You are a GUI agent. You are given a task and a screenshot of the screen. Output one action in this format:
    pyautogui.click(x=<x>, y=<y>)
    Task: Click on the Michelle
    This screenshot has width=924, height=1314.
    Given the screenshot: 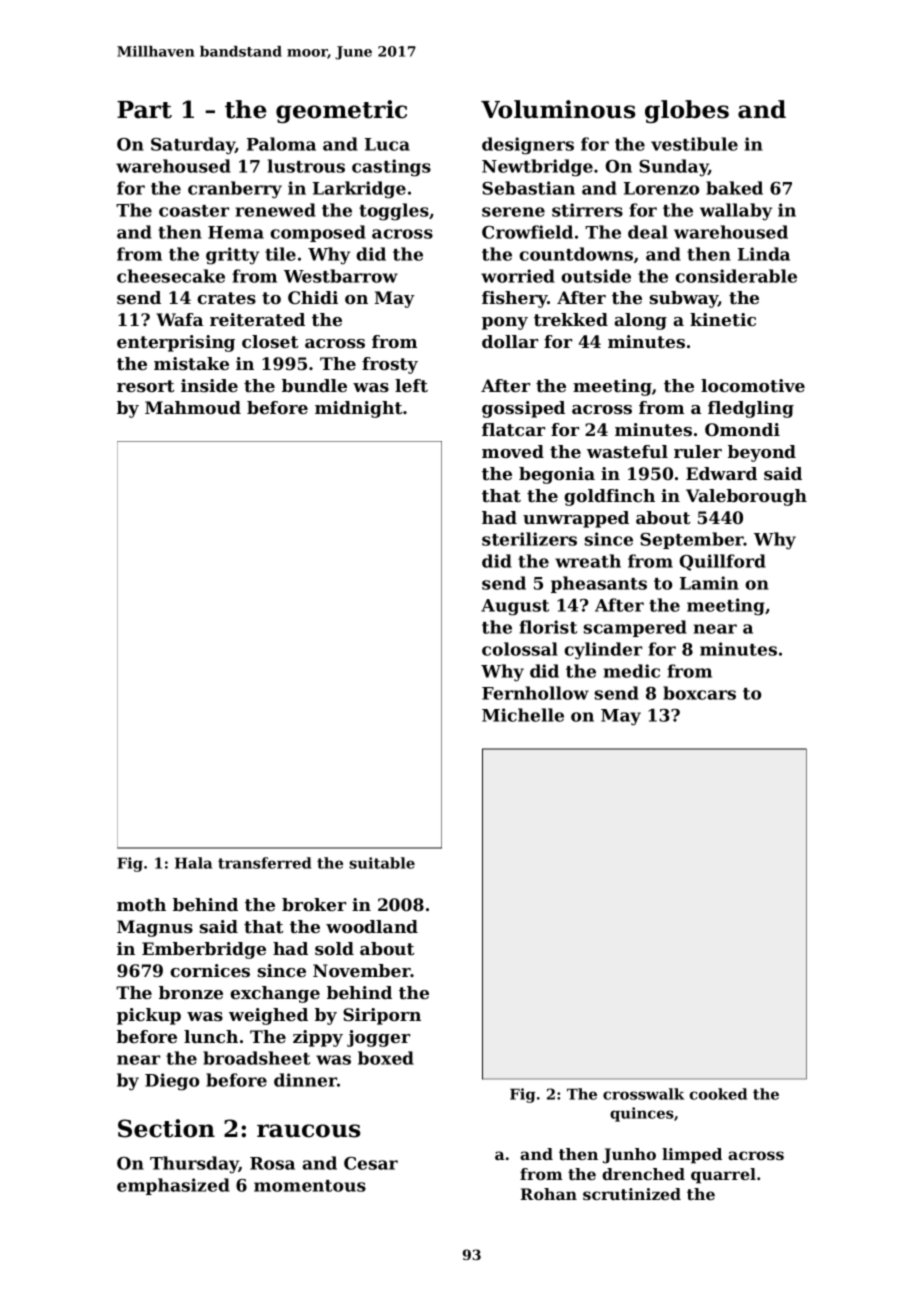 What is the action you would take?
    pyautogui.click(x=523, y=715)
